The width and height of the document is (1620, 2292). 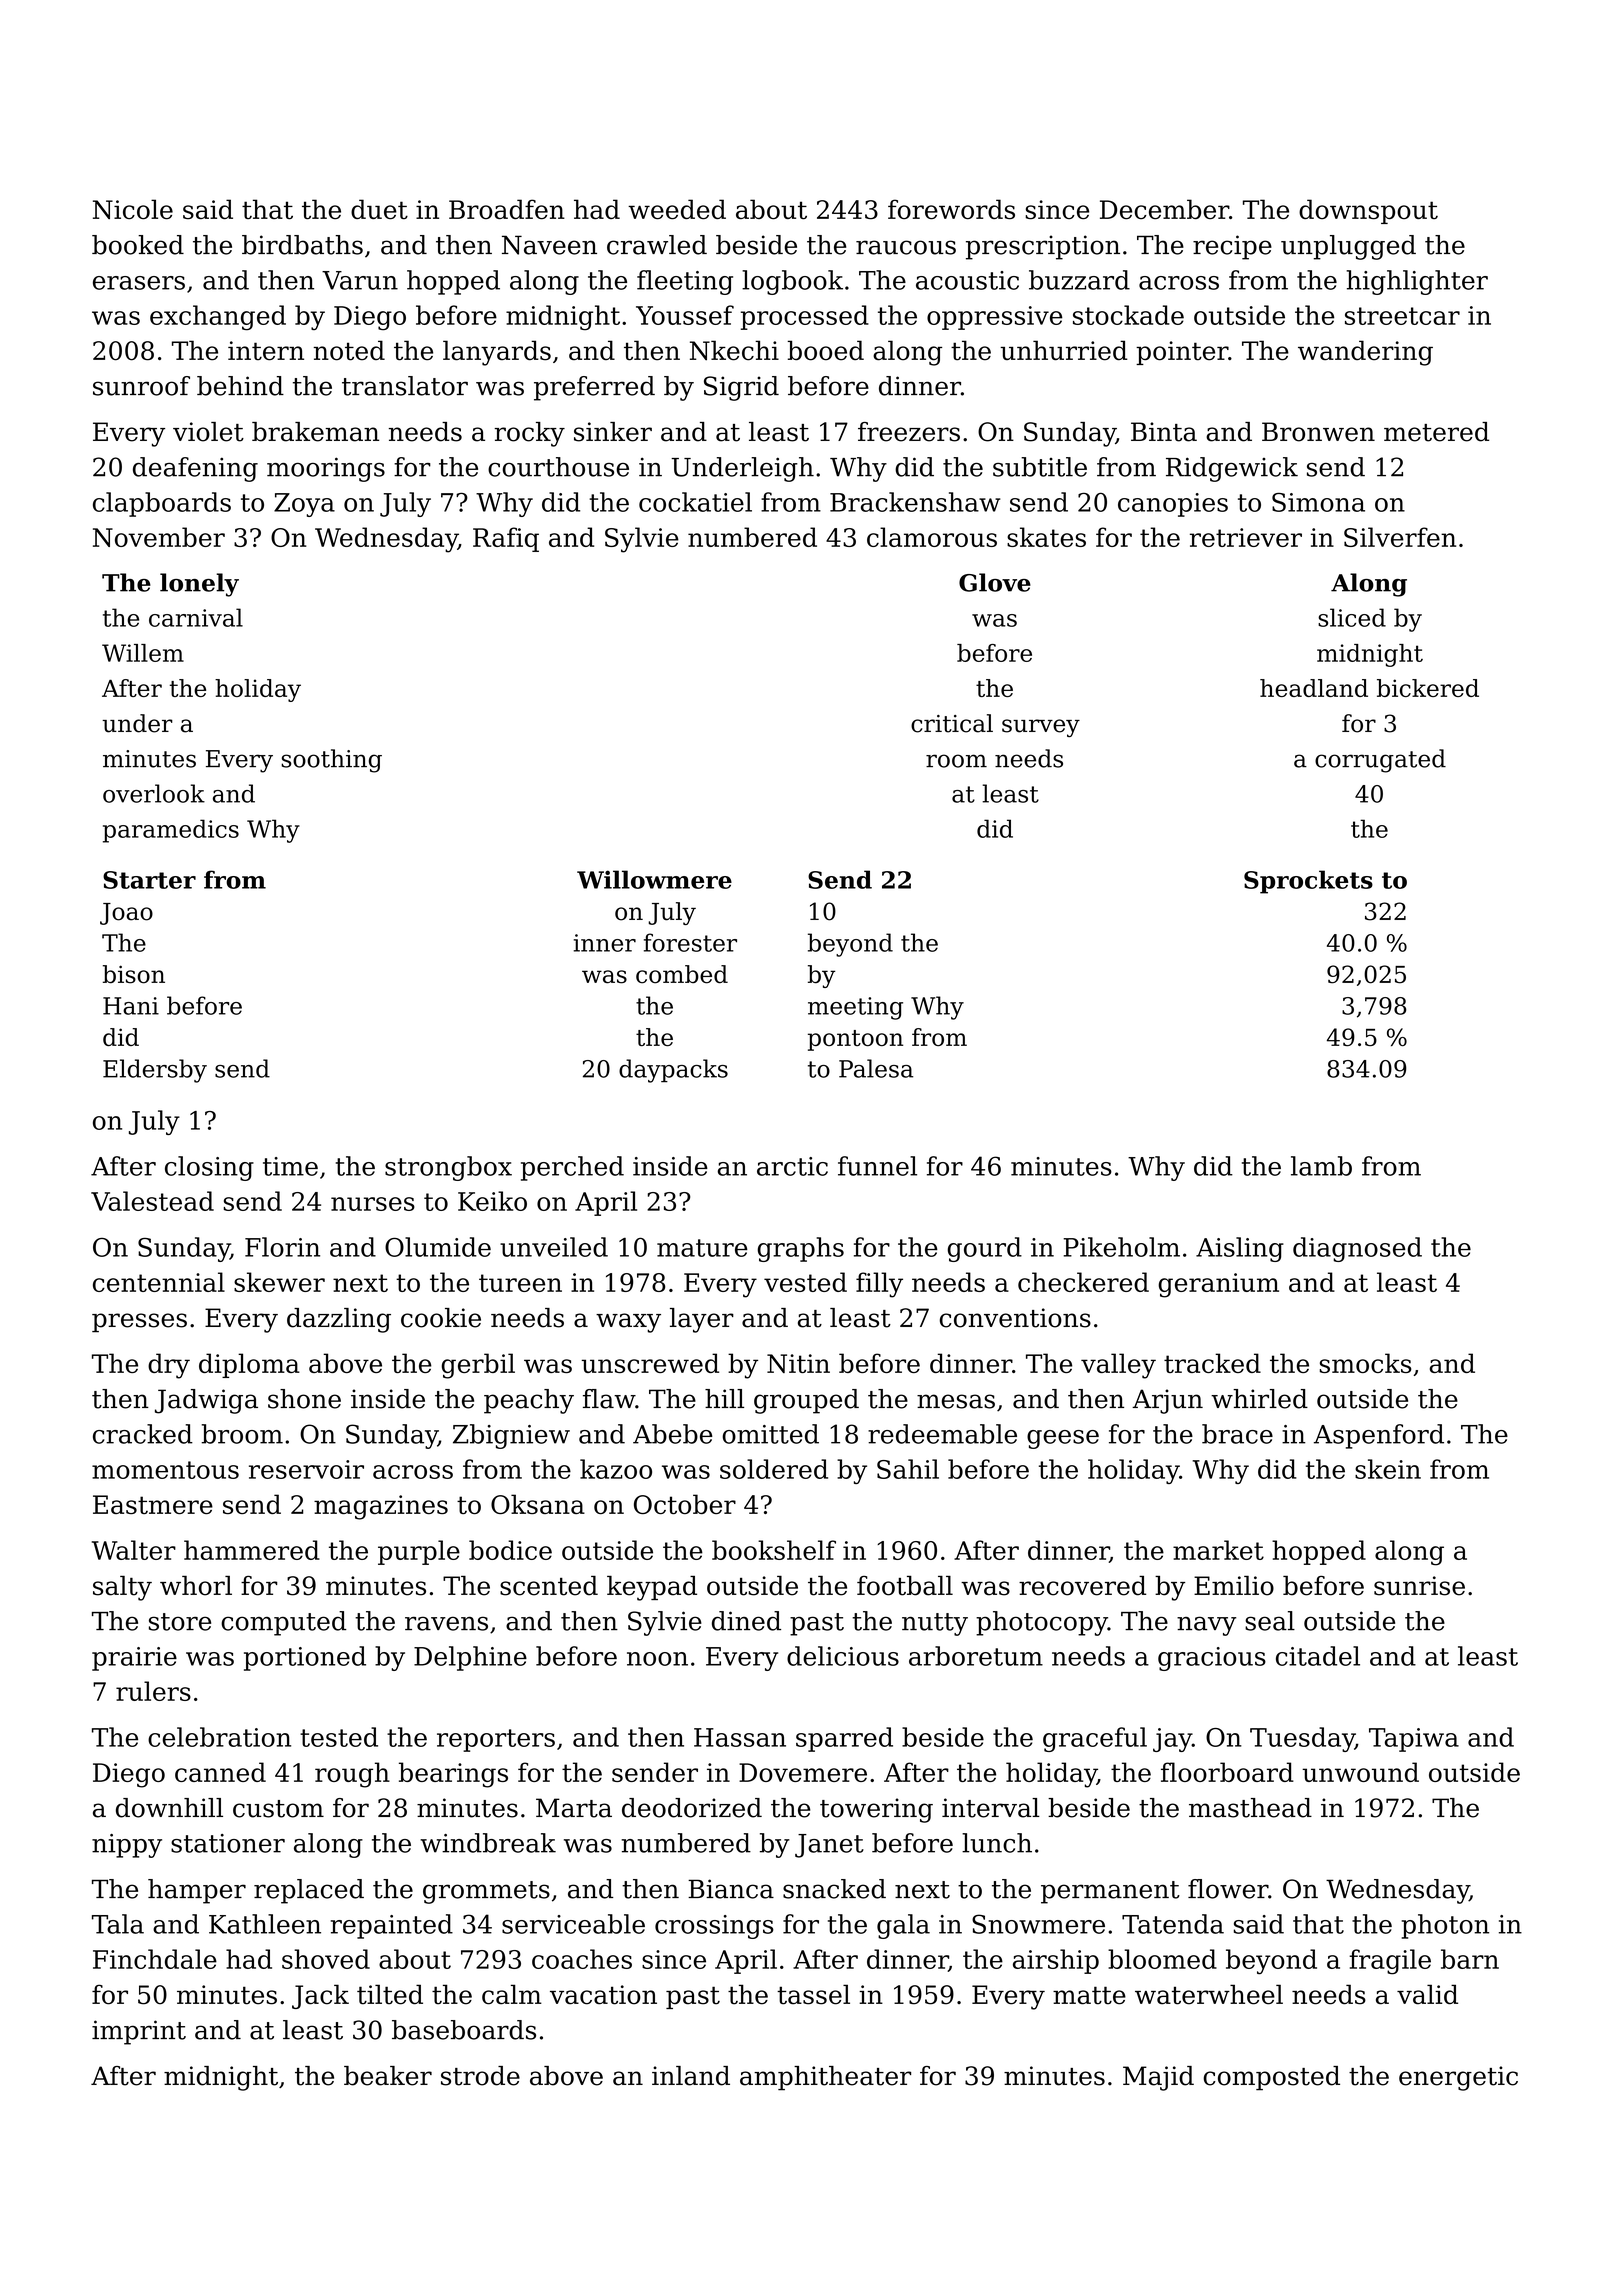 What do you see at coordinates (122, 1588) in the document?
I see `salty` at bounding box center [122, 1588].
